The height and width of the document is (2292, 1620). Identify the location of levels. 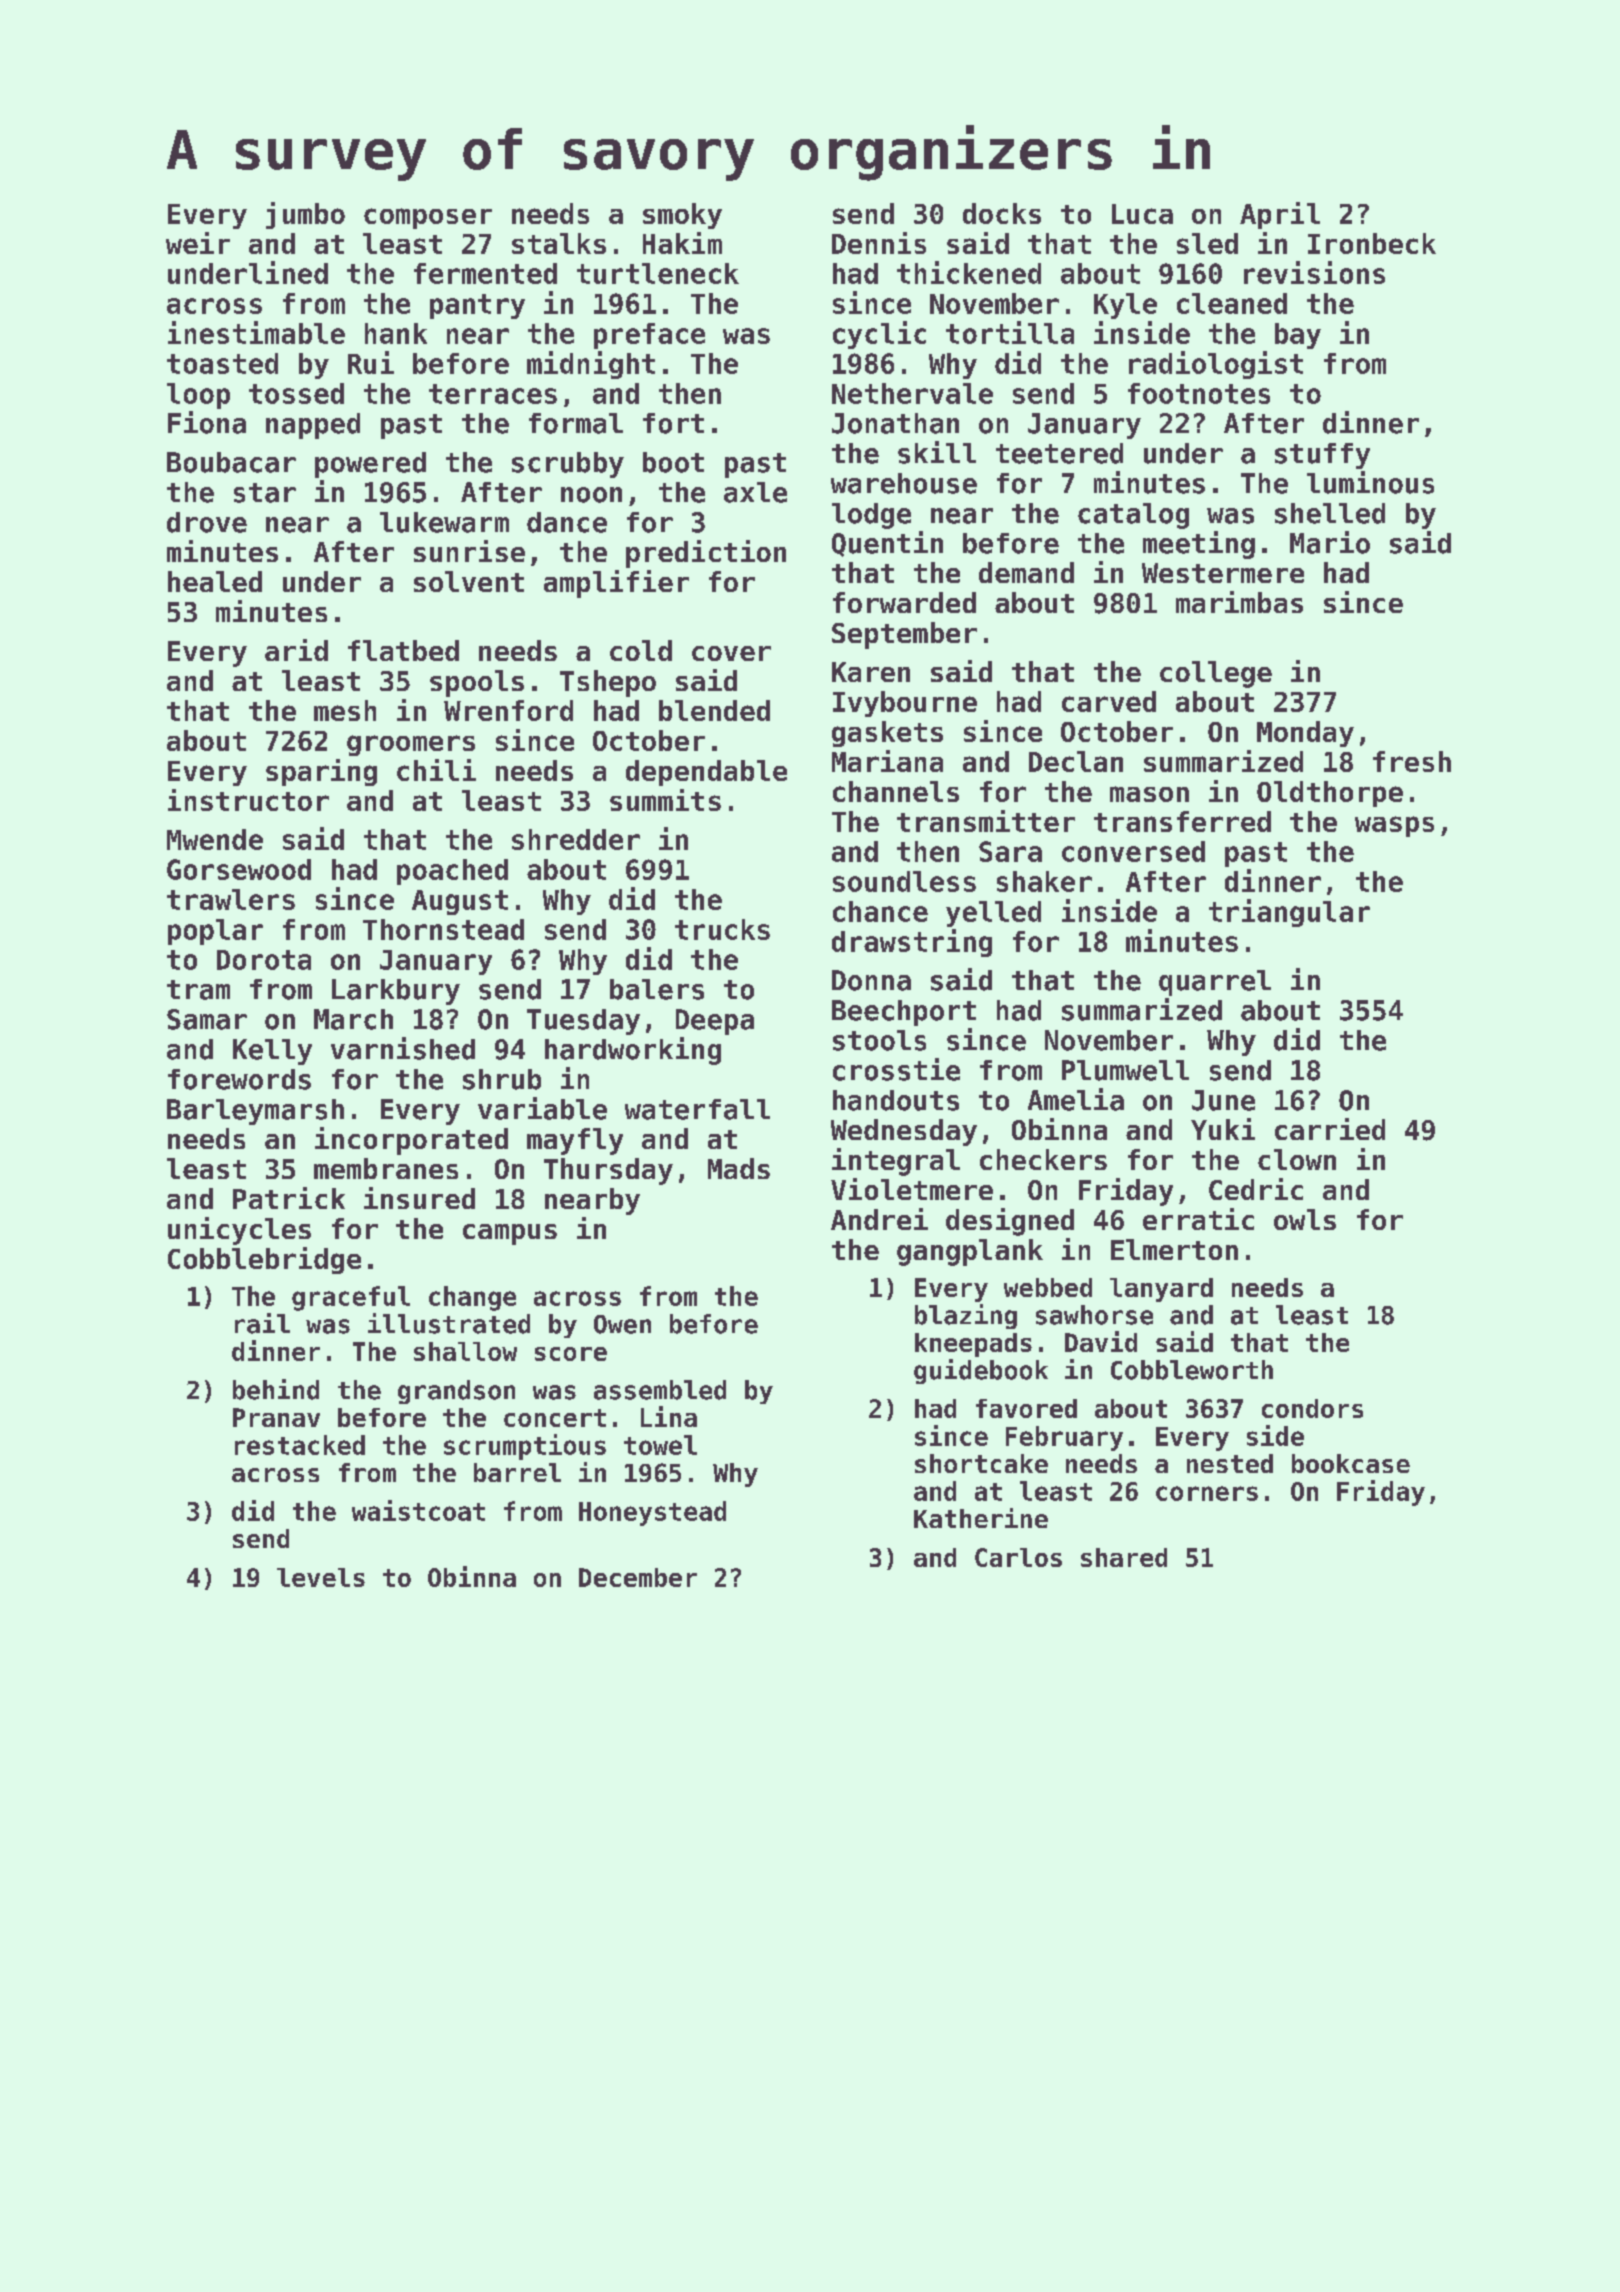
(321, 1577).
